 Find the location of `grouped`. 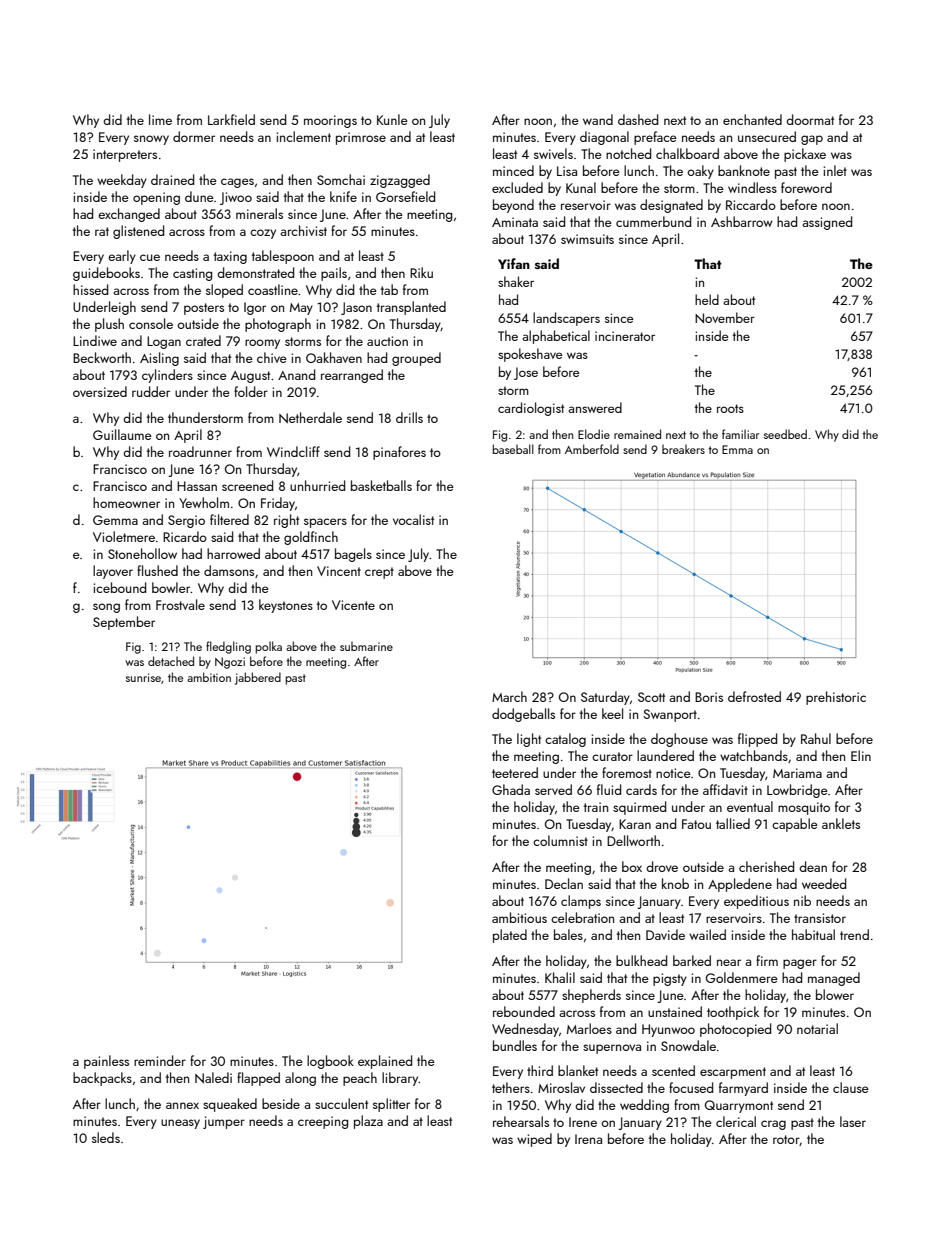

grouped is located at coordinates (416, 359).
